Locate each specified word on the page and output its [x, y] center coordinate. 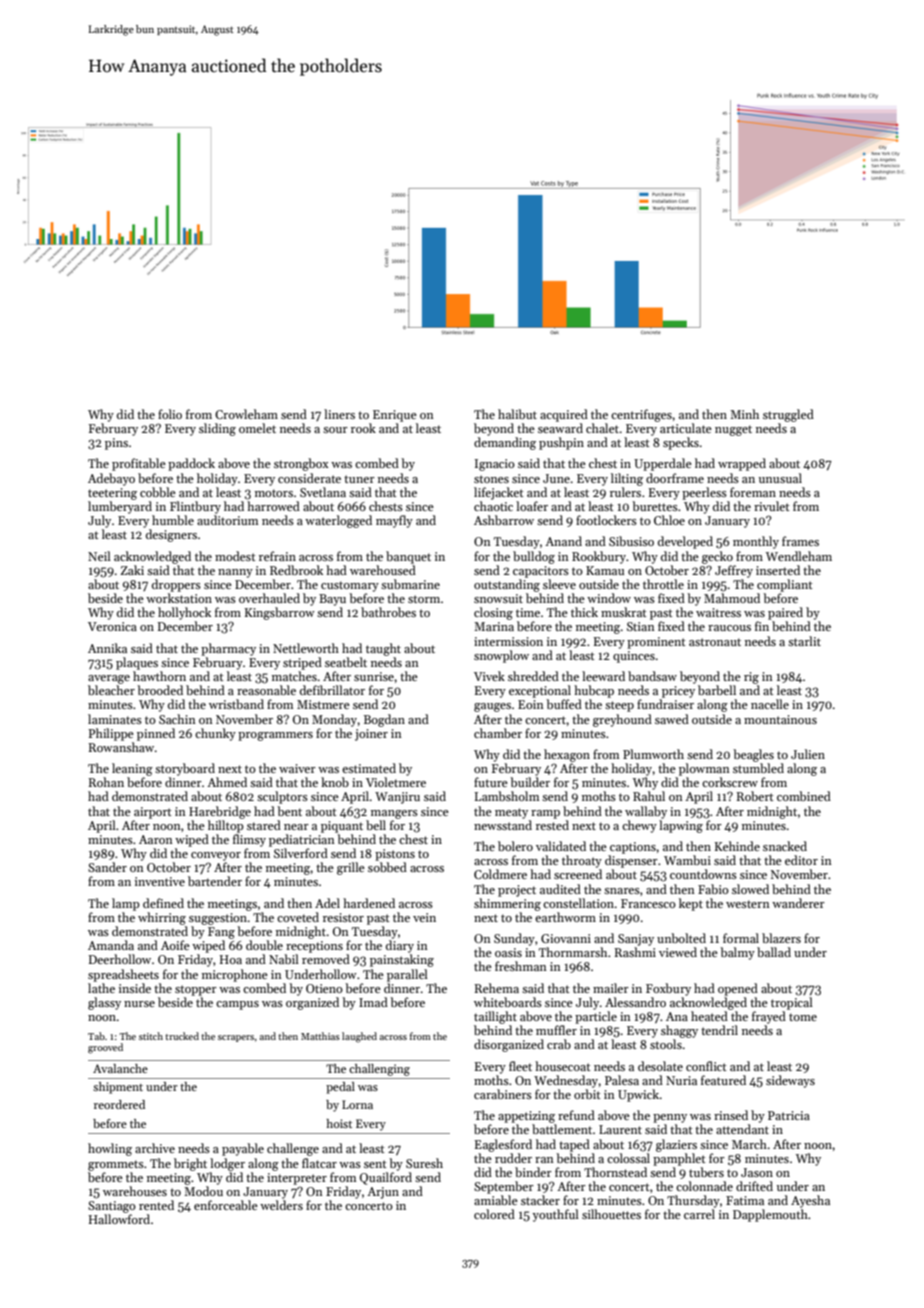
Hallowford [119, 1219]
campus [237, 1005]
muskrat [624, 612]
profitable [139, 464]
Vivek [489, 676]
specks [681, 443]
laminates [115, 719]
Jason [757, 1172]
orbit [587, 1094]
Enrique [395, 416]
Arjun [383, 1193]
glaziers [676, 1145]
